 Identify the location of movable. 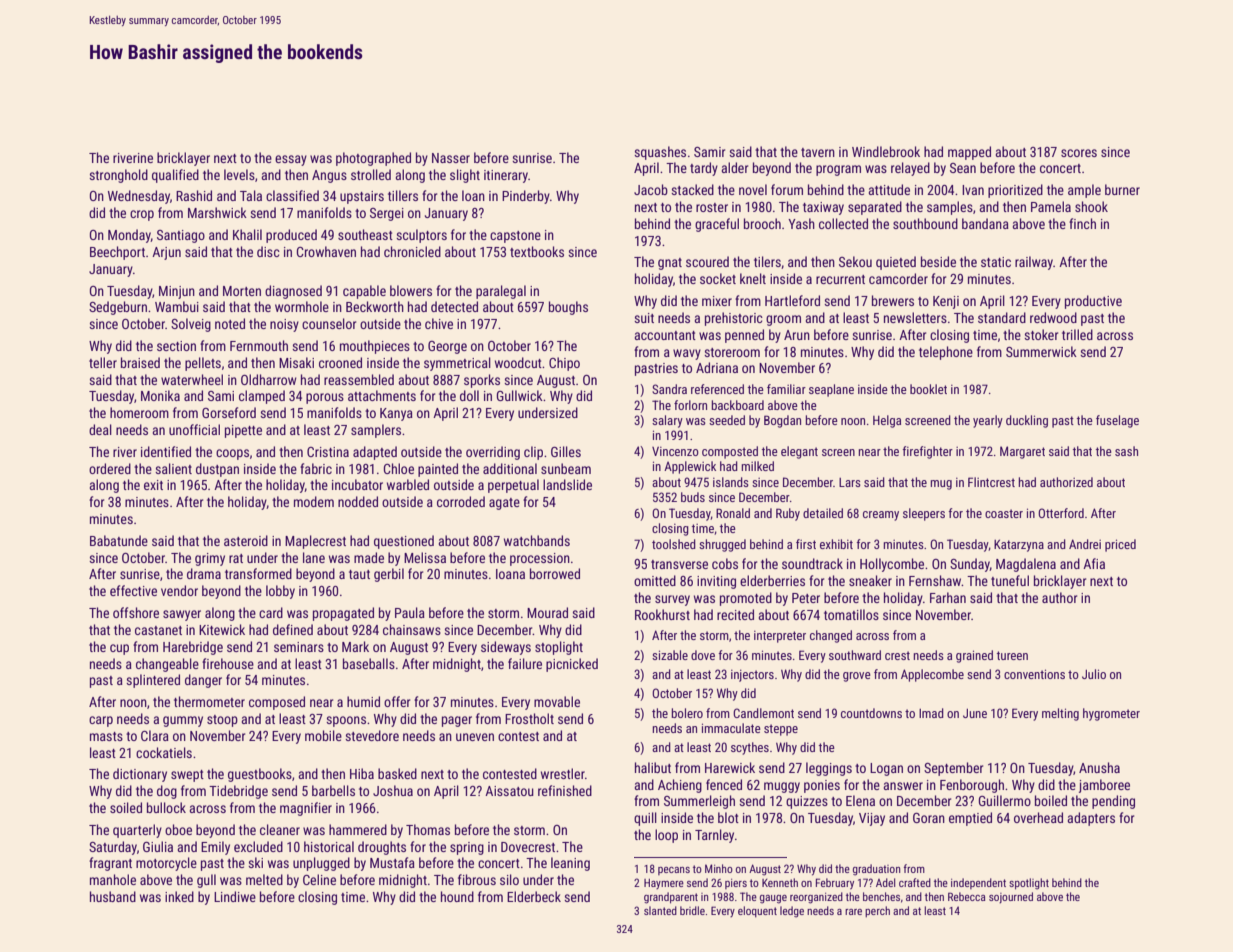
(557, 701).
